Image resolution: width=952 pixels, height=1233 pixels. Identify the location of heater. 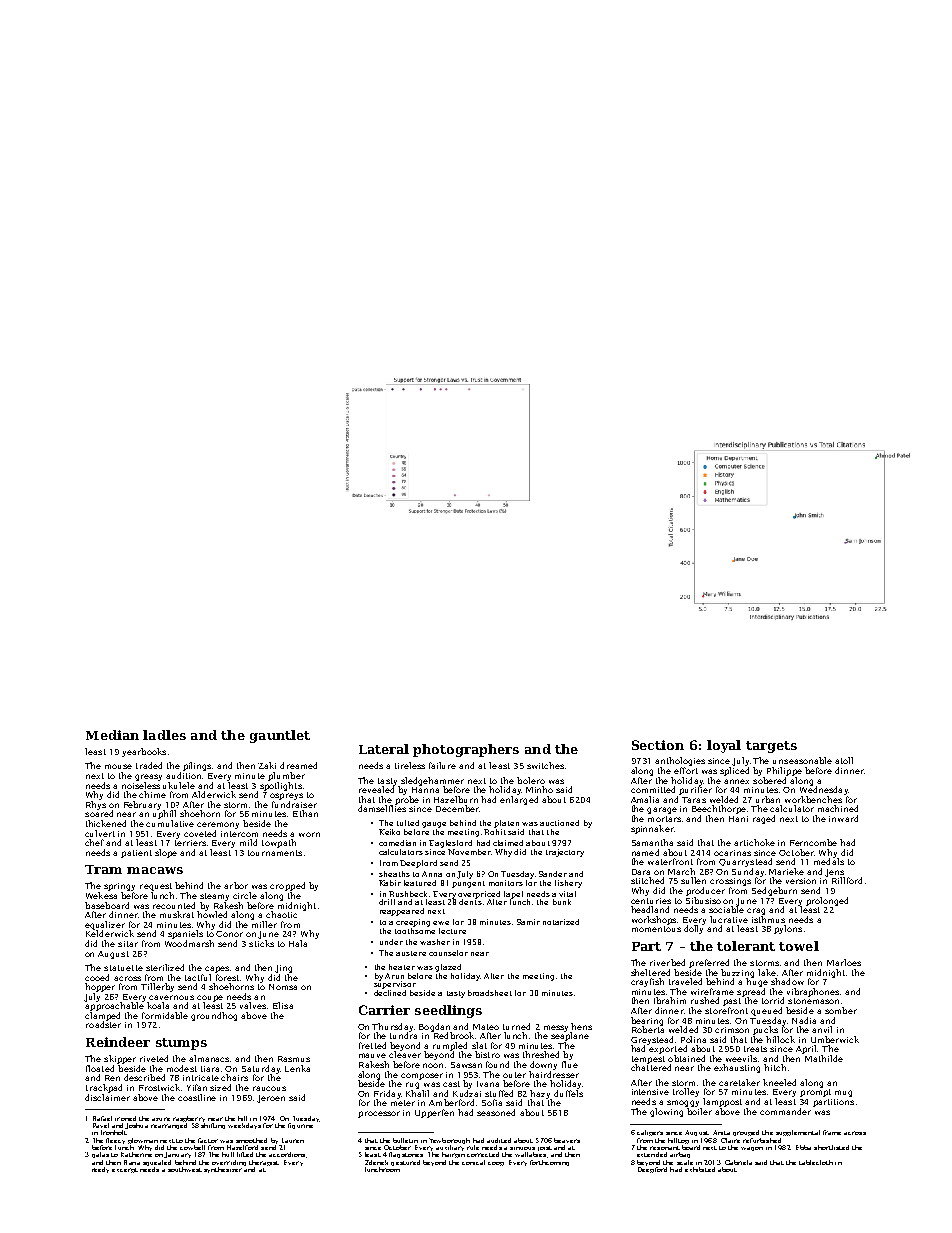
(402, 967).
